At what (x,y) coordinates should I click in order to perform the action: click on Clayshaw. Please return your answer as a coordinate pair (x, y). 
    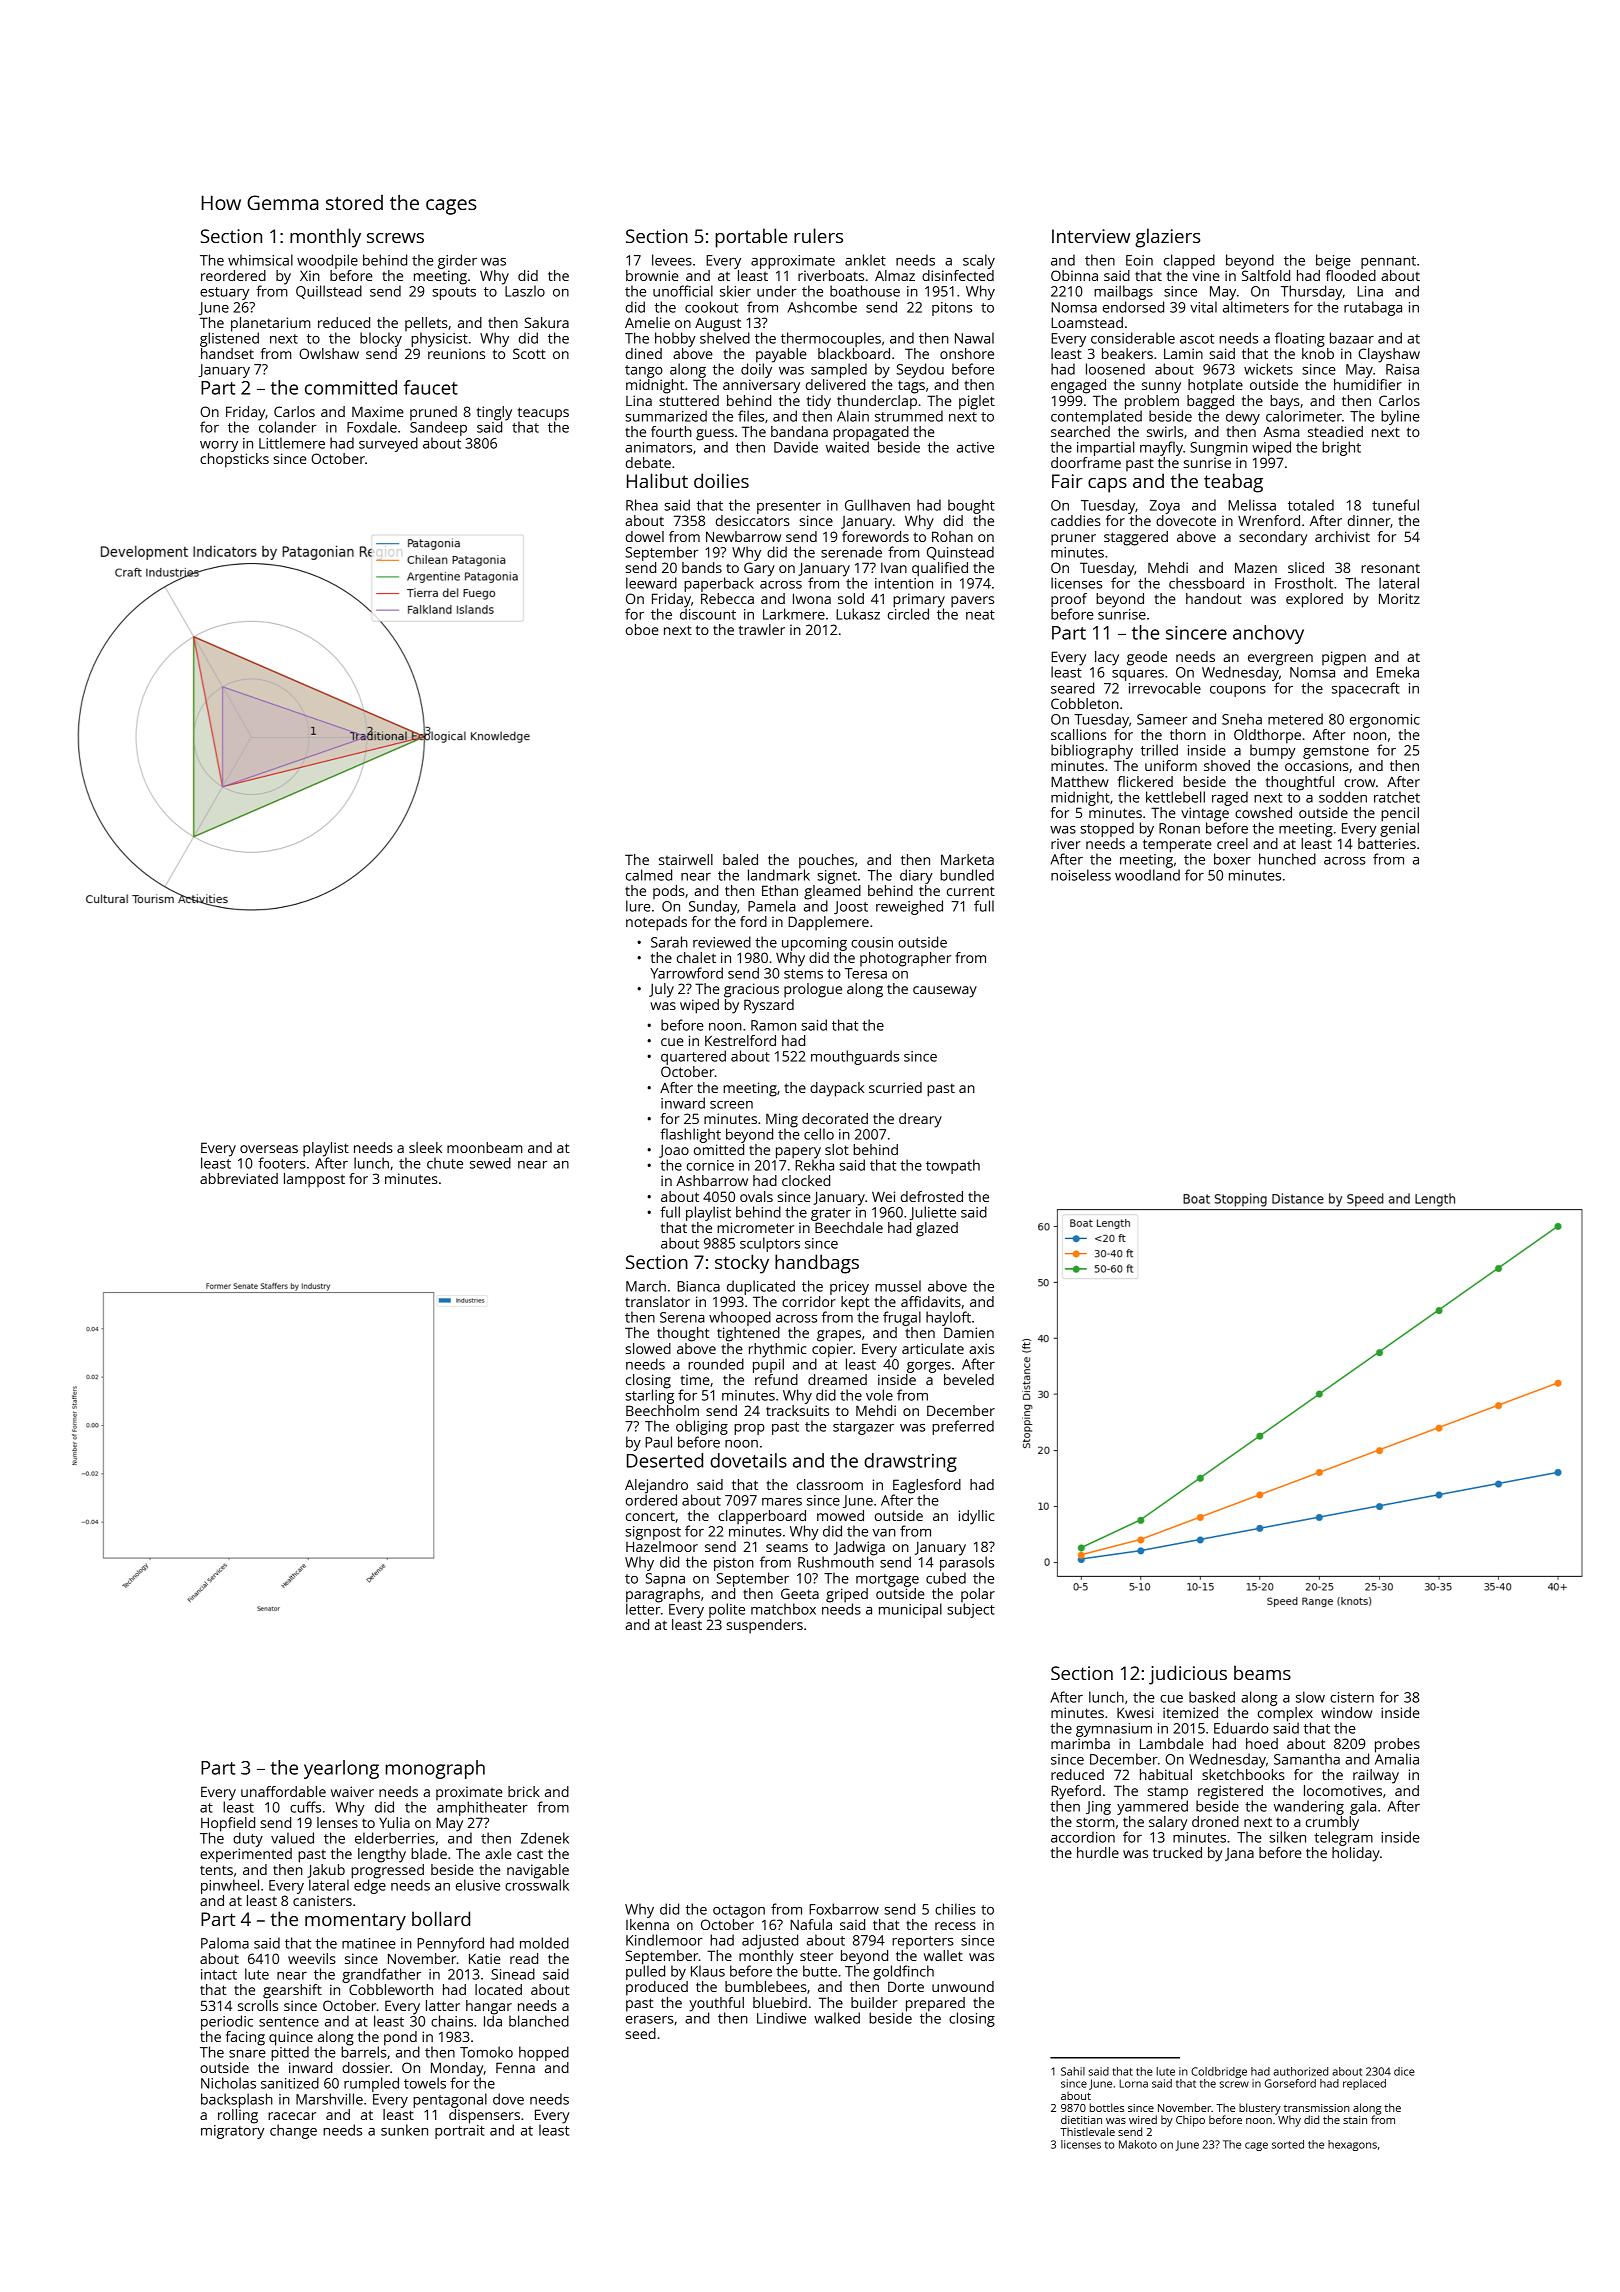
    Looking at the image, I should click on (1389, 355).
